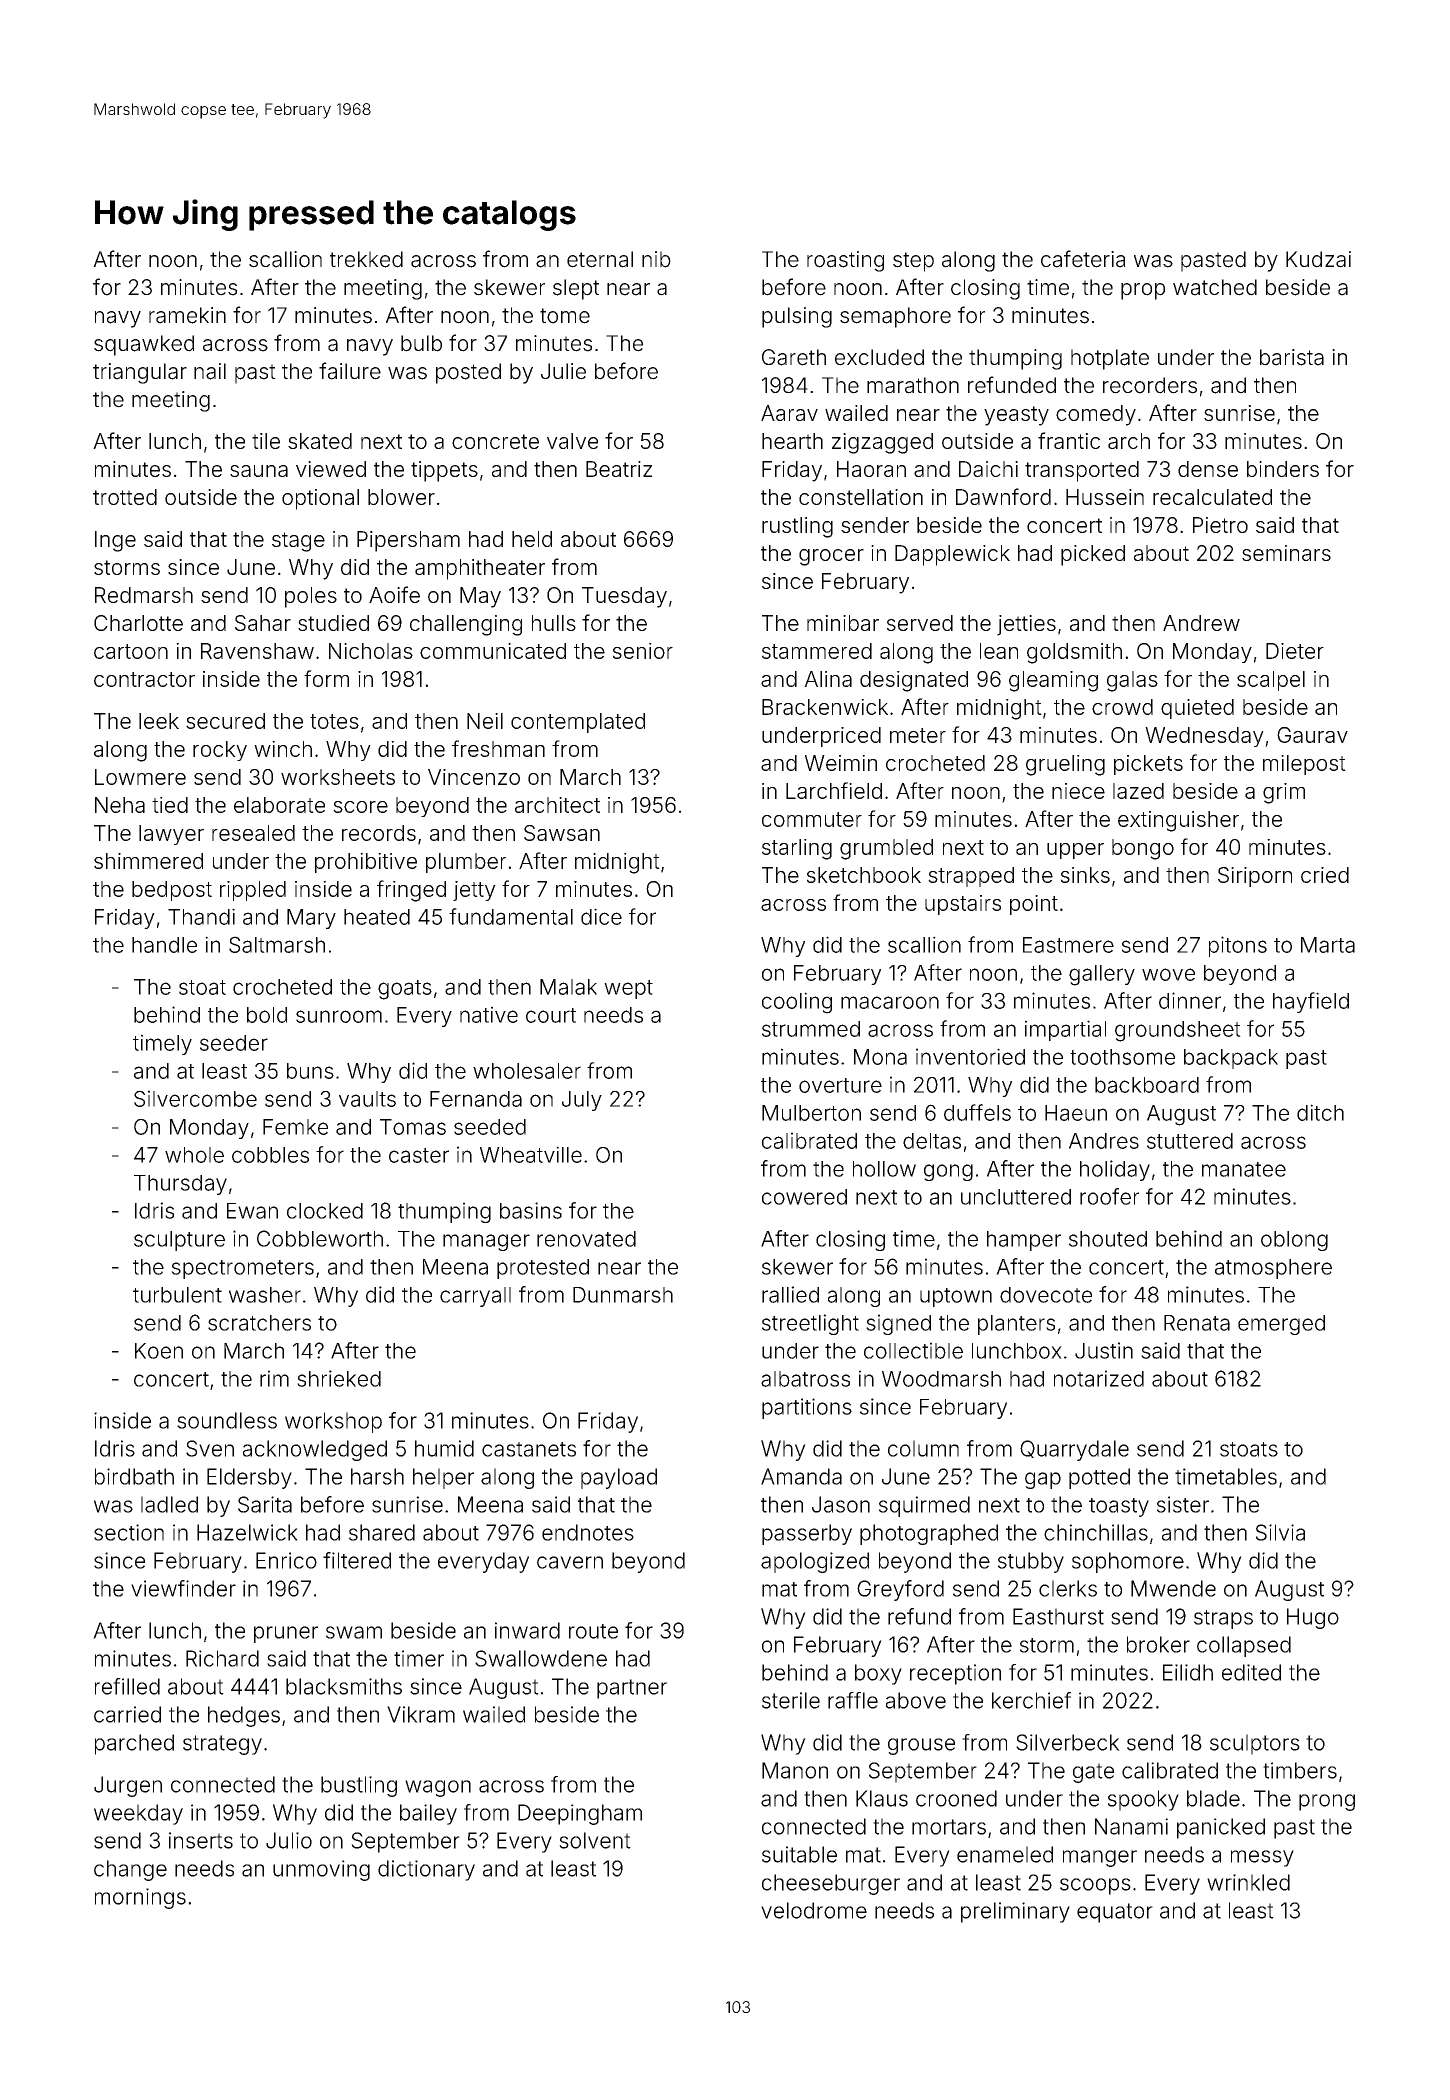 This screenshot has height=2100, width=1450. Describe the element at coordinates (222, 1745) in the screenshot. I see `strategy` at that location.
